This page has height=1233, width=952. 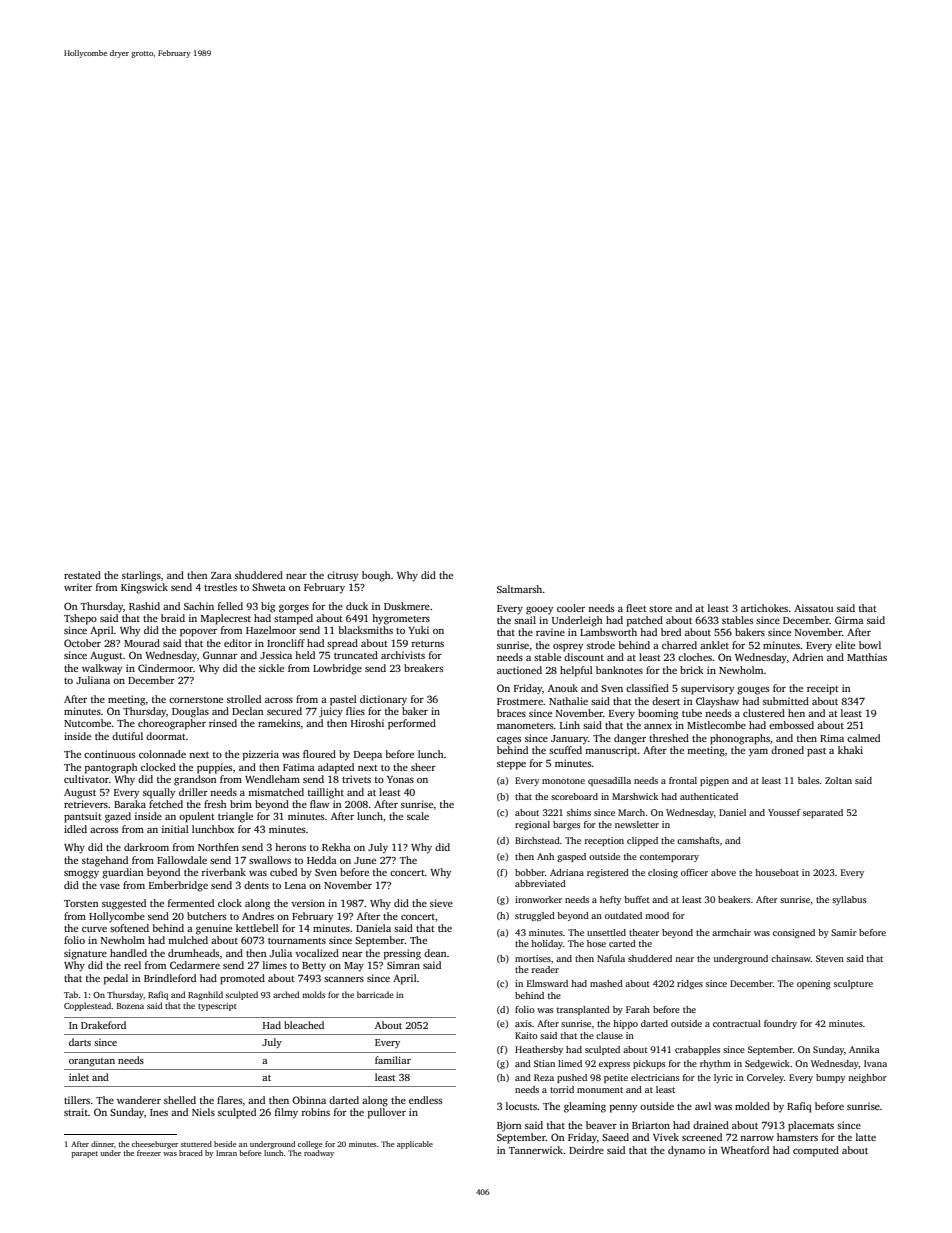 I want to click on cultivator, so click(x=86, y=779).
